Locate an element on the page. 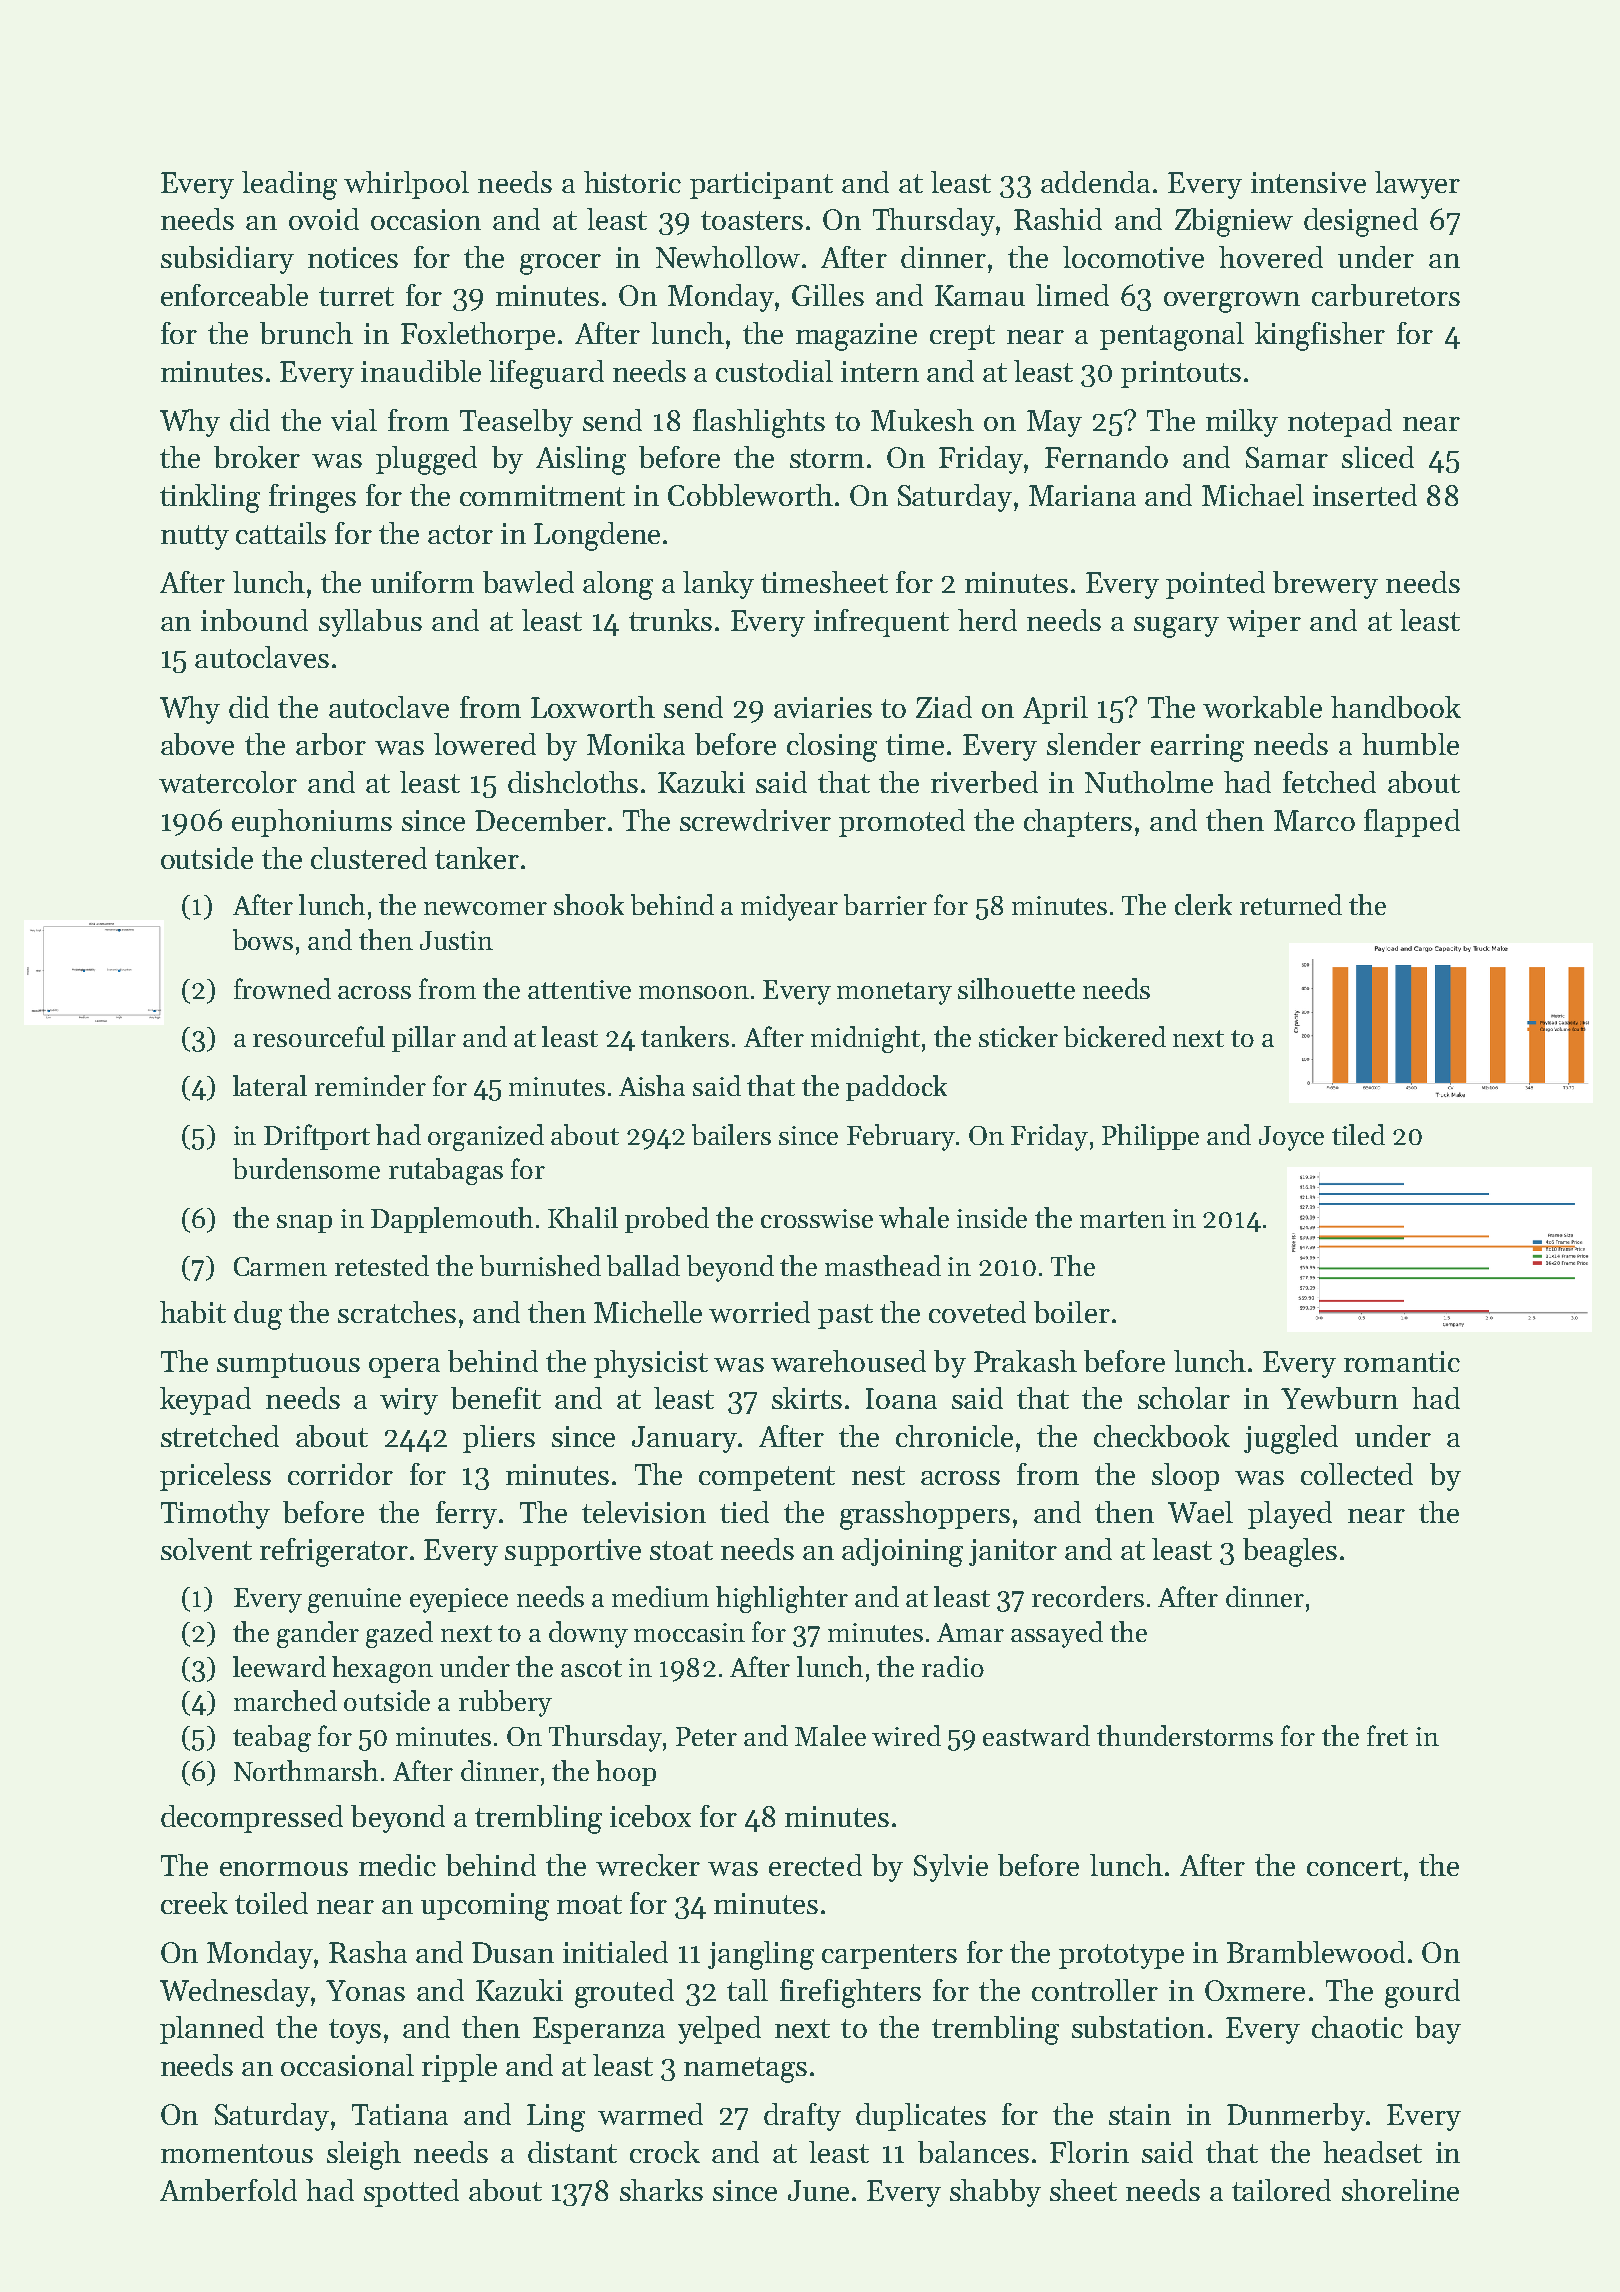 The height and width of the image is (2292, 1620). bailers is located at coordinates (731, 1134).
